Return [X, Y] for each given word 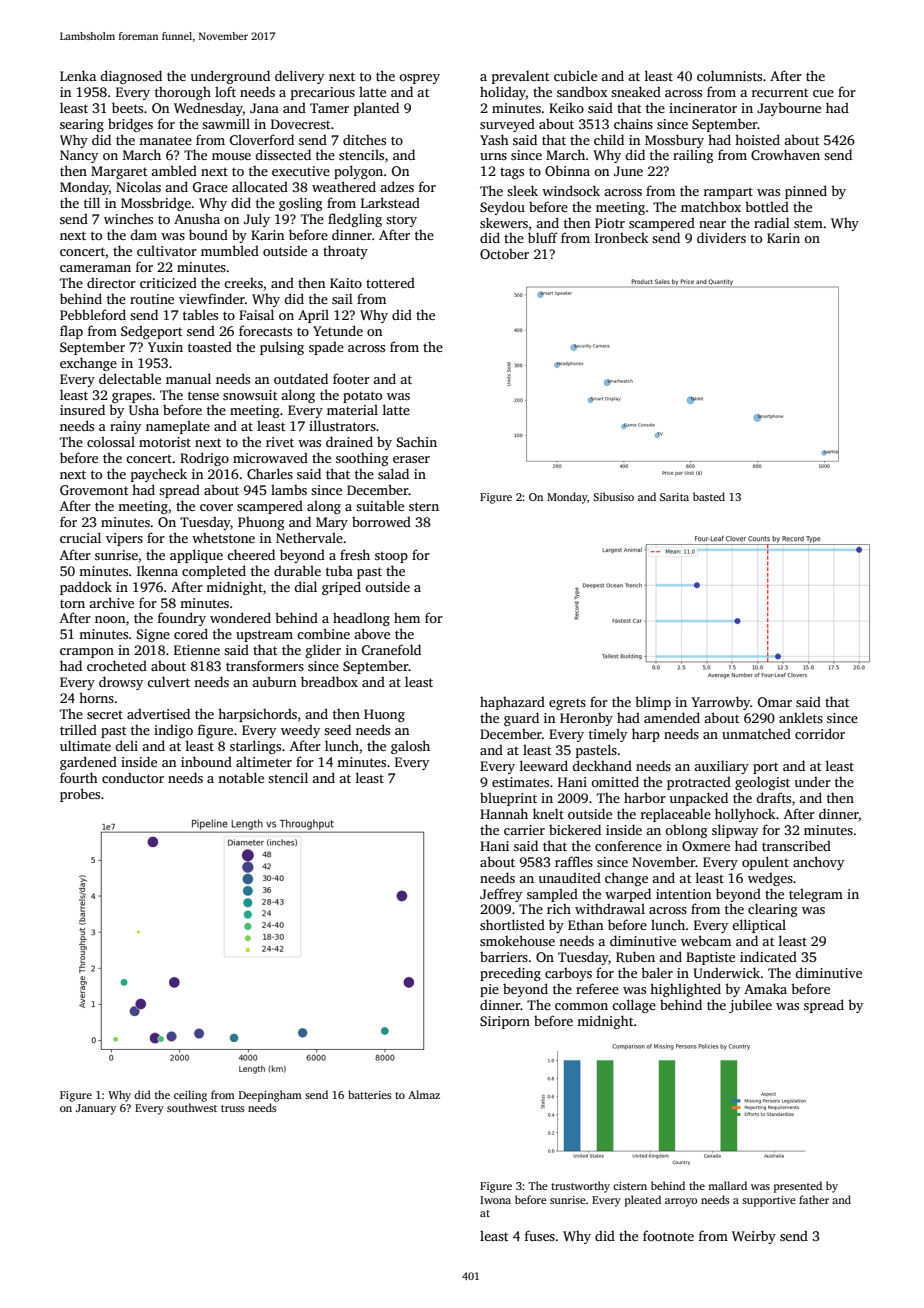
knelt [548, 813]
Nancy [79, 156]
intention [683, 894]
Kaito [346, 283]
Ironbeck [621, 238]
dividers [721, 237]
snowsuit [250, 395]
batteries [369, 1094]
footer [351, 378]
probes [80, 795]
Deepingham [270, 1096]
